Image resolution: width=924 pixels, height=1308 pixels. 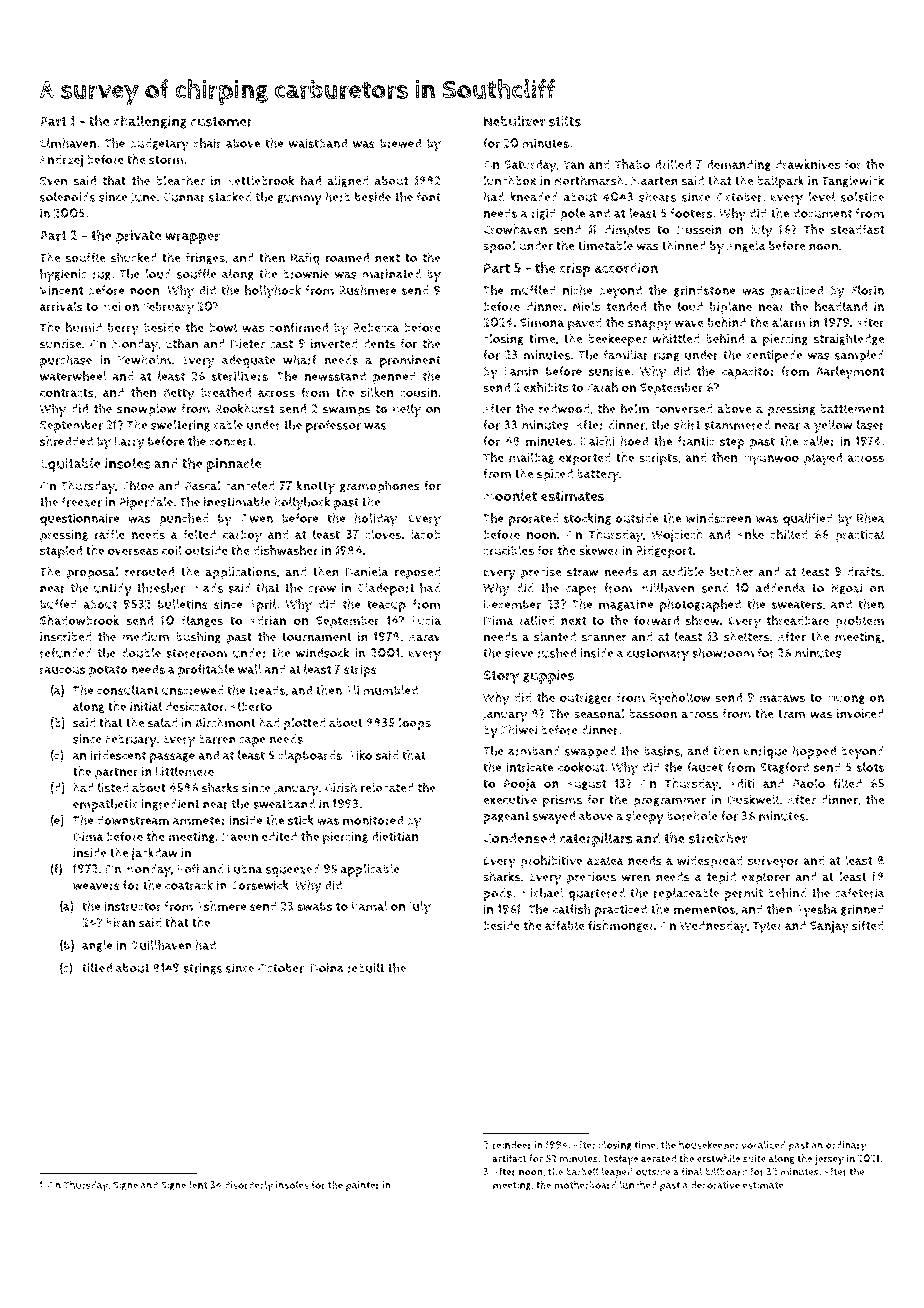 I want to click on sweaters, so click(x=797, y=604).
